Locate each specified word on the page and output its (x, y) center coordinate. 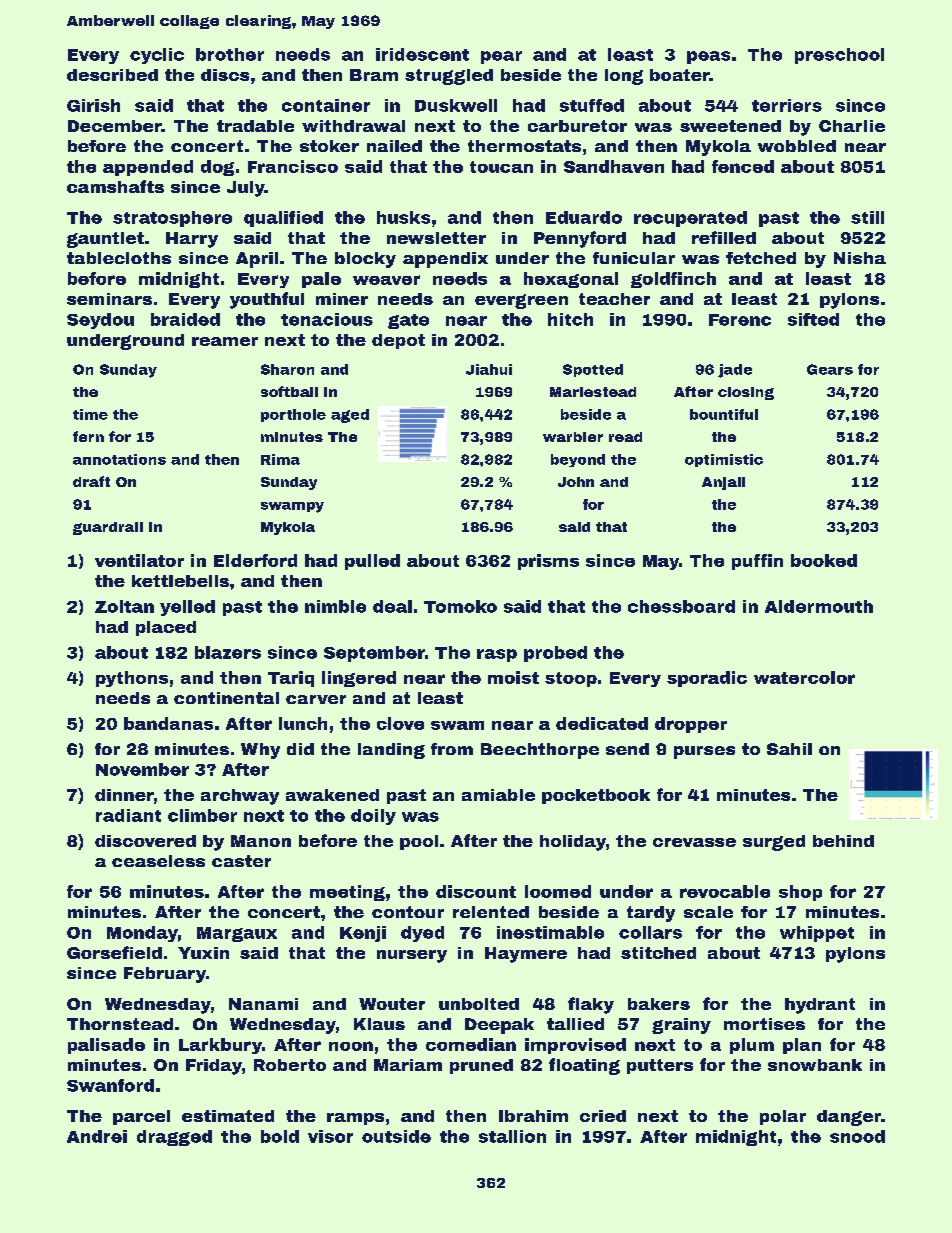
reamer (225, 341)
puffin (757, 562)
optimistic (724, 460)
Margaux (237, 934)
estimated (228, 1116)
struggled (449, 77)
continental (226, 698)
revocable (725, 891)
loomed (558, 891)
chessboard (681, 606)
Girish (93, 105)
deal (392, 606)
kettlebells (180, 581)
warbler (573, 437)
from (452, 749)
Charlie (852, 126)
